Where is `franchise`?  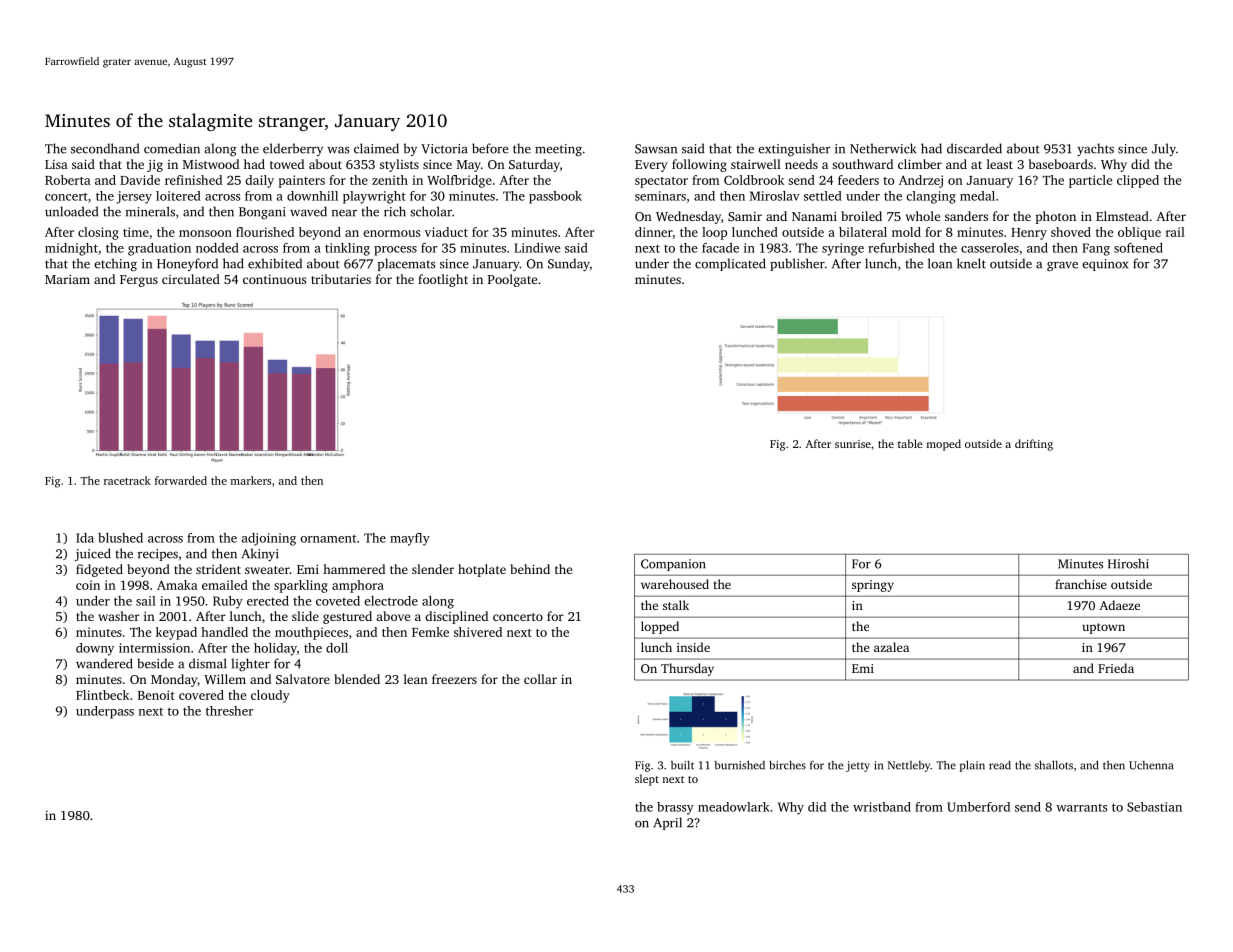 franchise is located at coordinates (1081, 584).
